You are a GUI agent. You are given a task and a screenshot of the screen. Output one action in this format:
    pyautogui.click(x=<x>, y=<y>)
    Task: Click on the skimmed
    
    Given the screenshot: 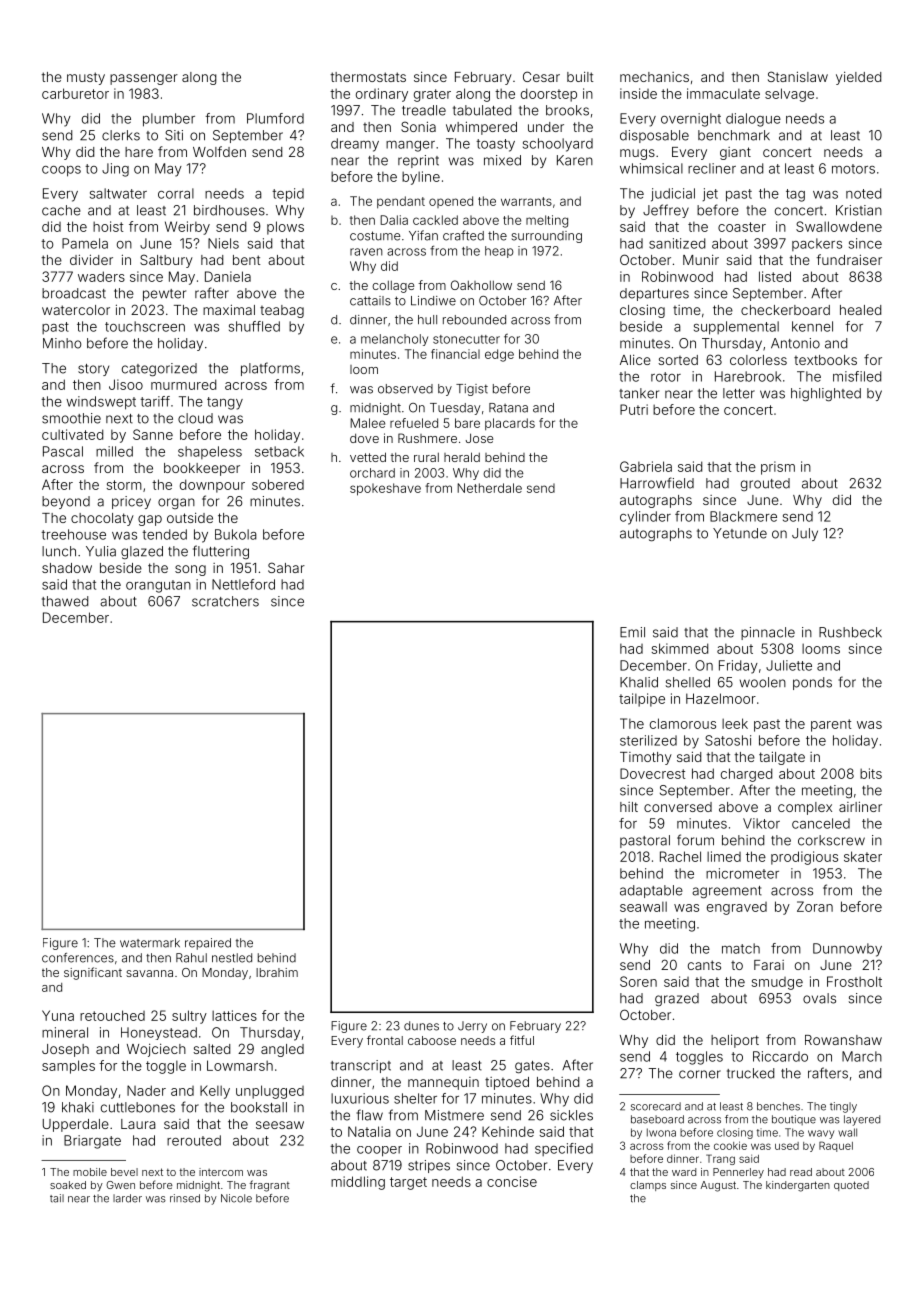 What is the action you would take?
    pyautogui.click(x=680, y=648)
